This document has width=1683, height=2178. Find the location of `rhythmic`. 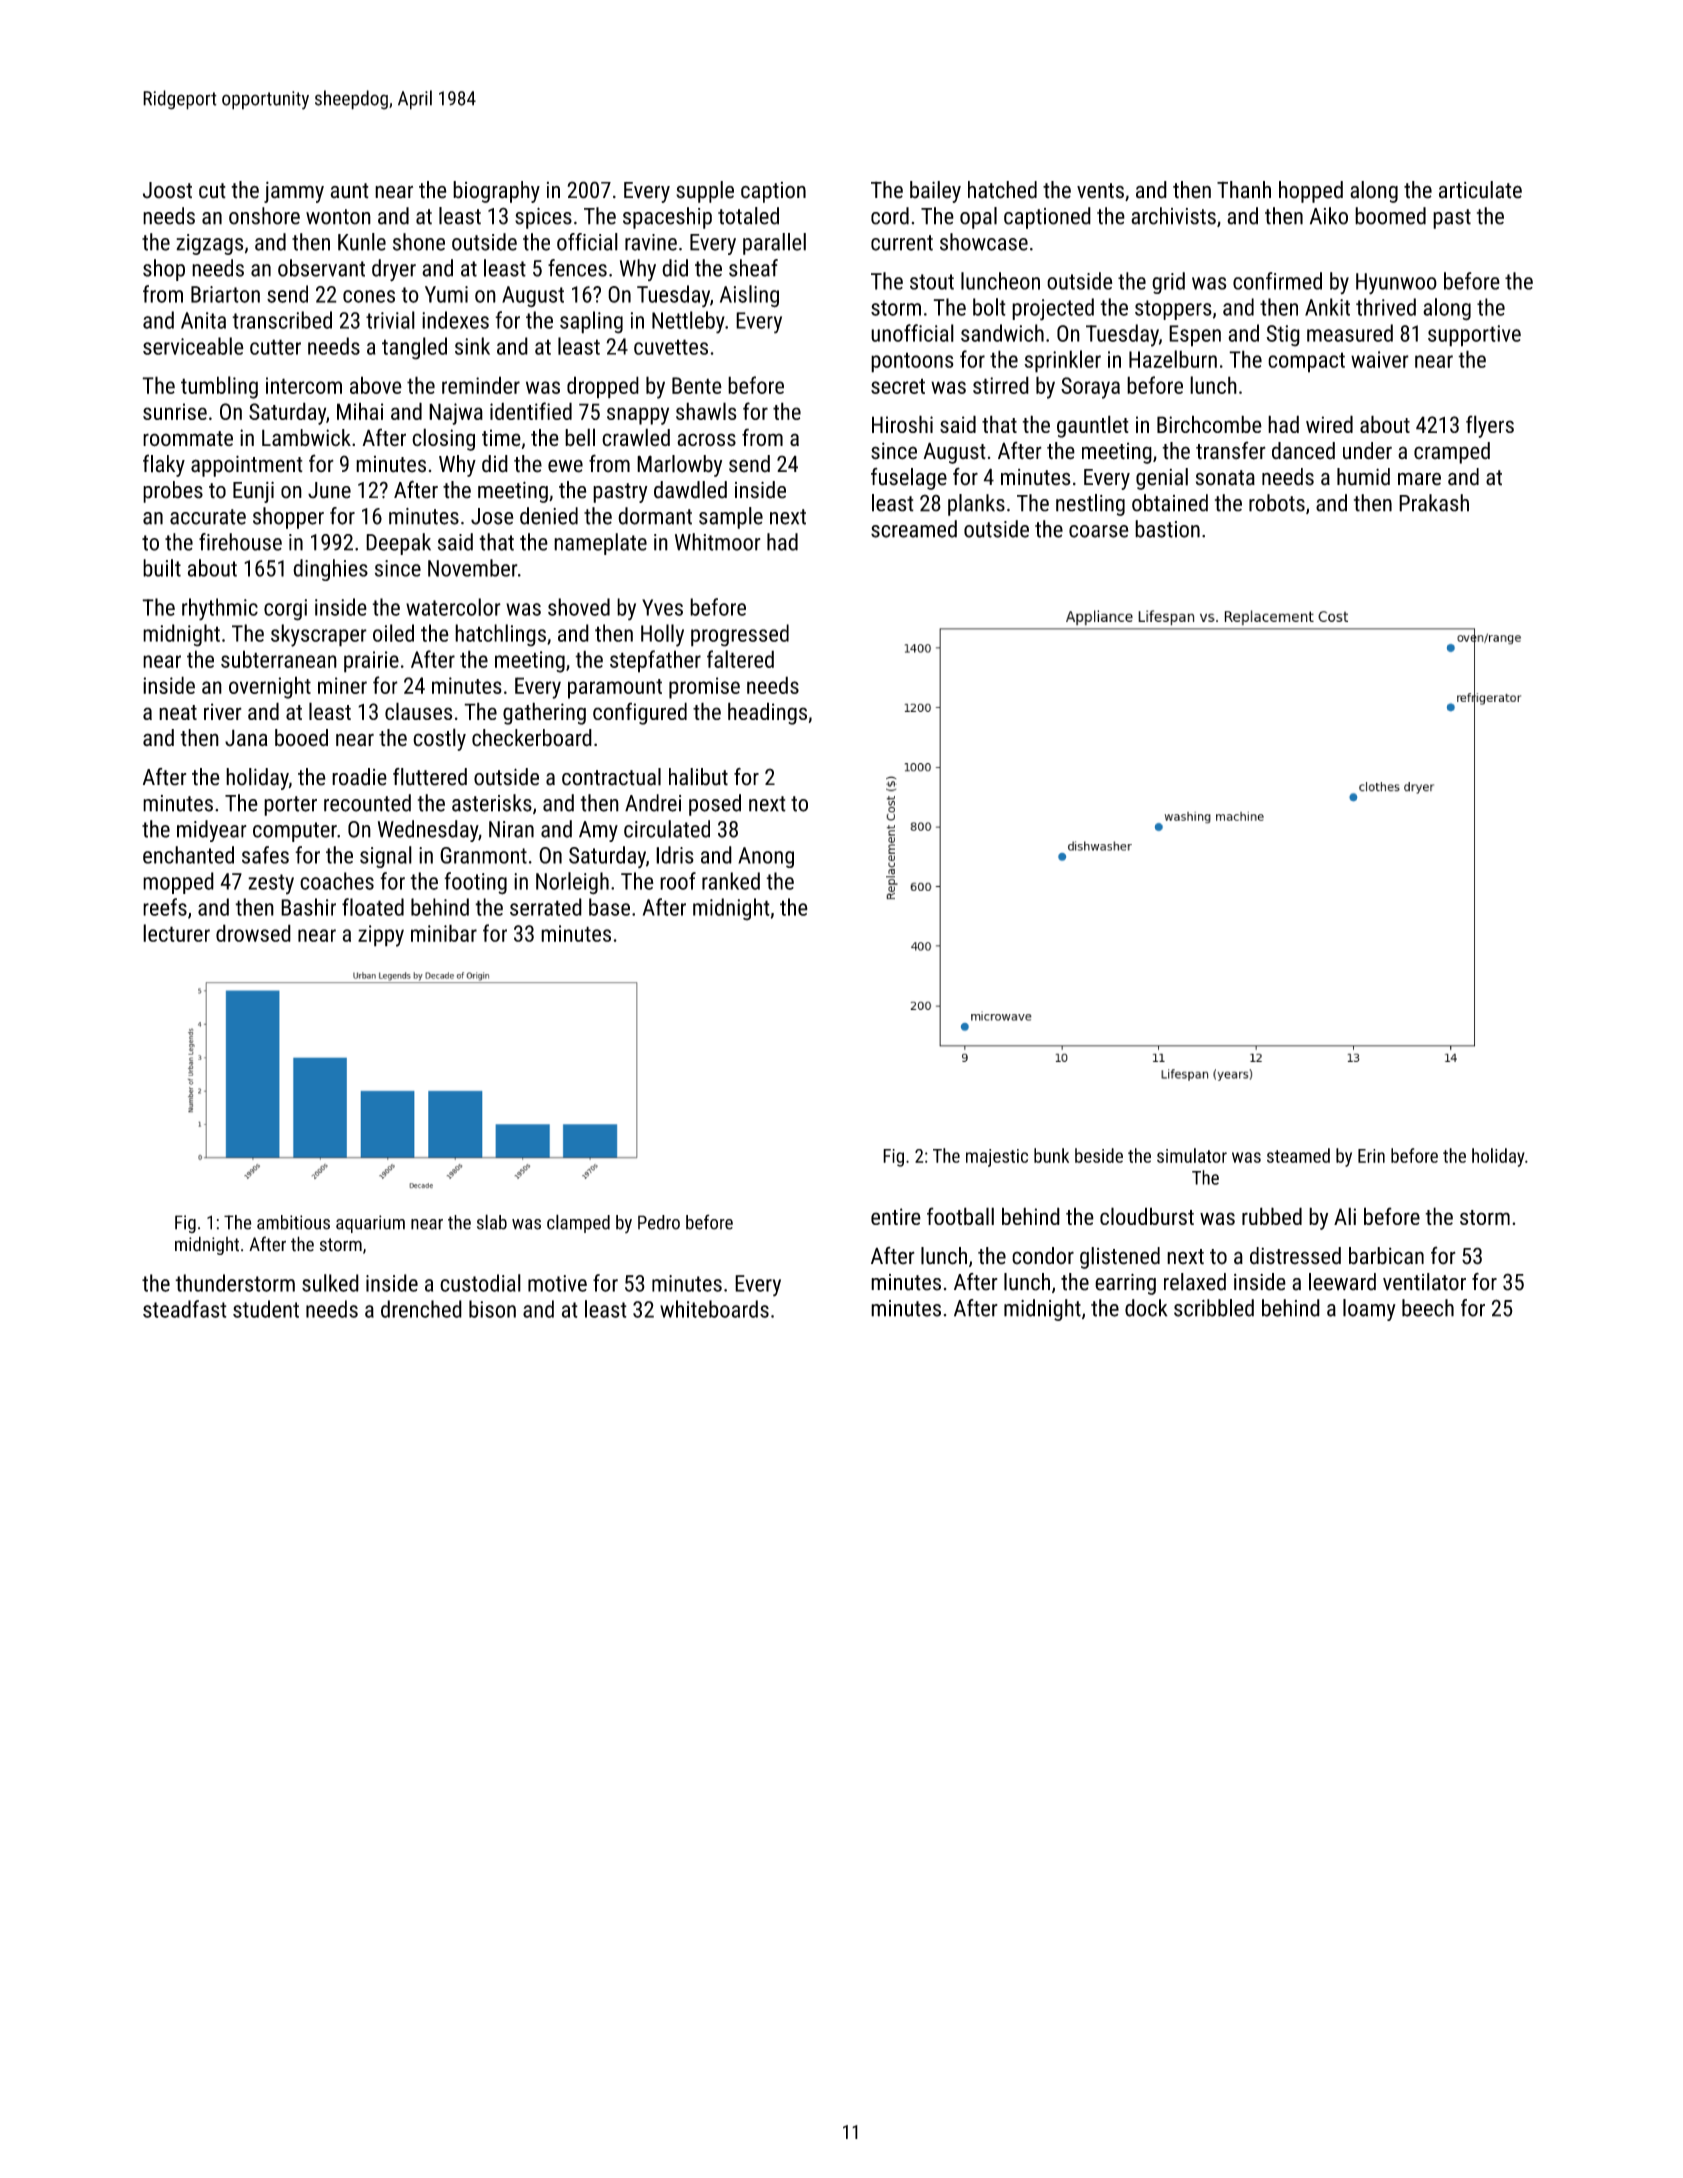

rhythmic is located at coordinates (220, 609).
